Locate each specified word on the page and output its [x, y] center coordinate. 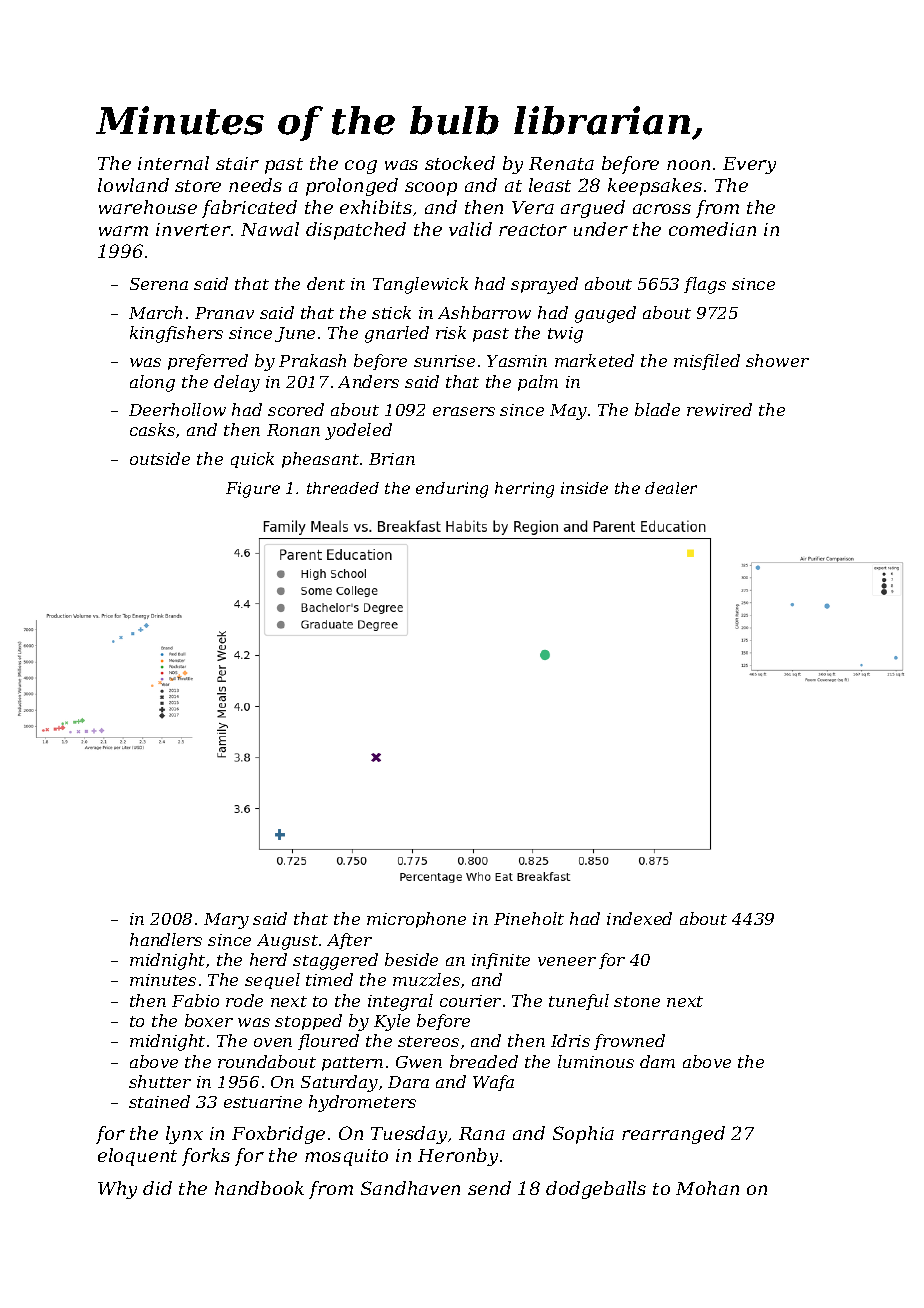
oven [273, 1042]
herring [524, 490]
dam [657, 1061]
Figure [253, 490]
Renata [561, 163]
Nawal [270, 229]
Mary [226, 921]
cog [361, 167]
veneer [567, 961]
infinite [501, 961]
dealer [671, 488]
